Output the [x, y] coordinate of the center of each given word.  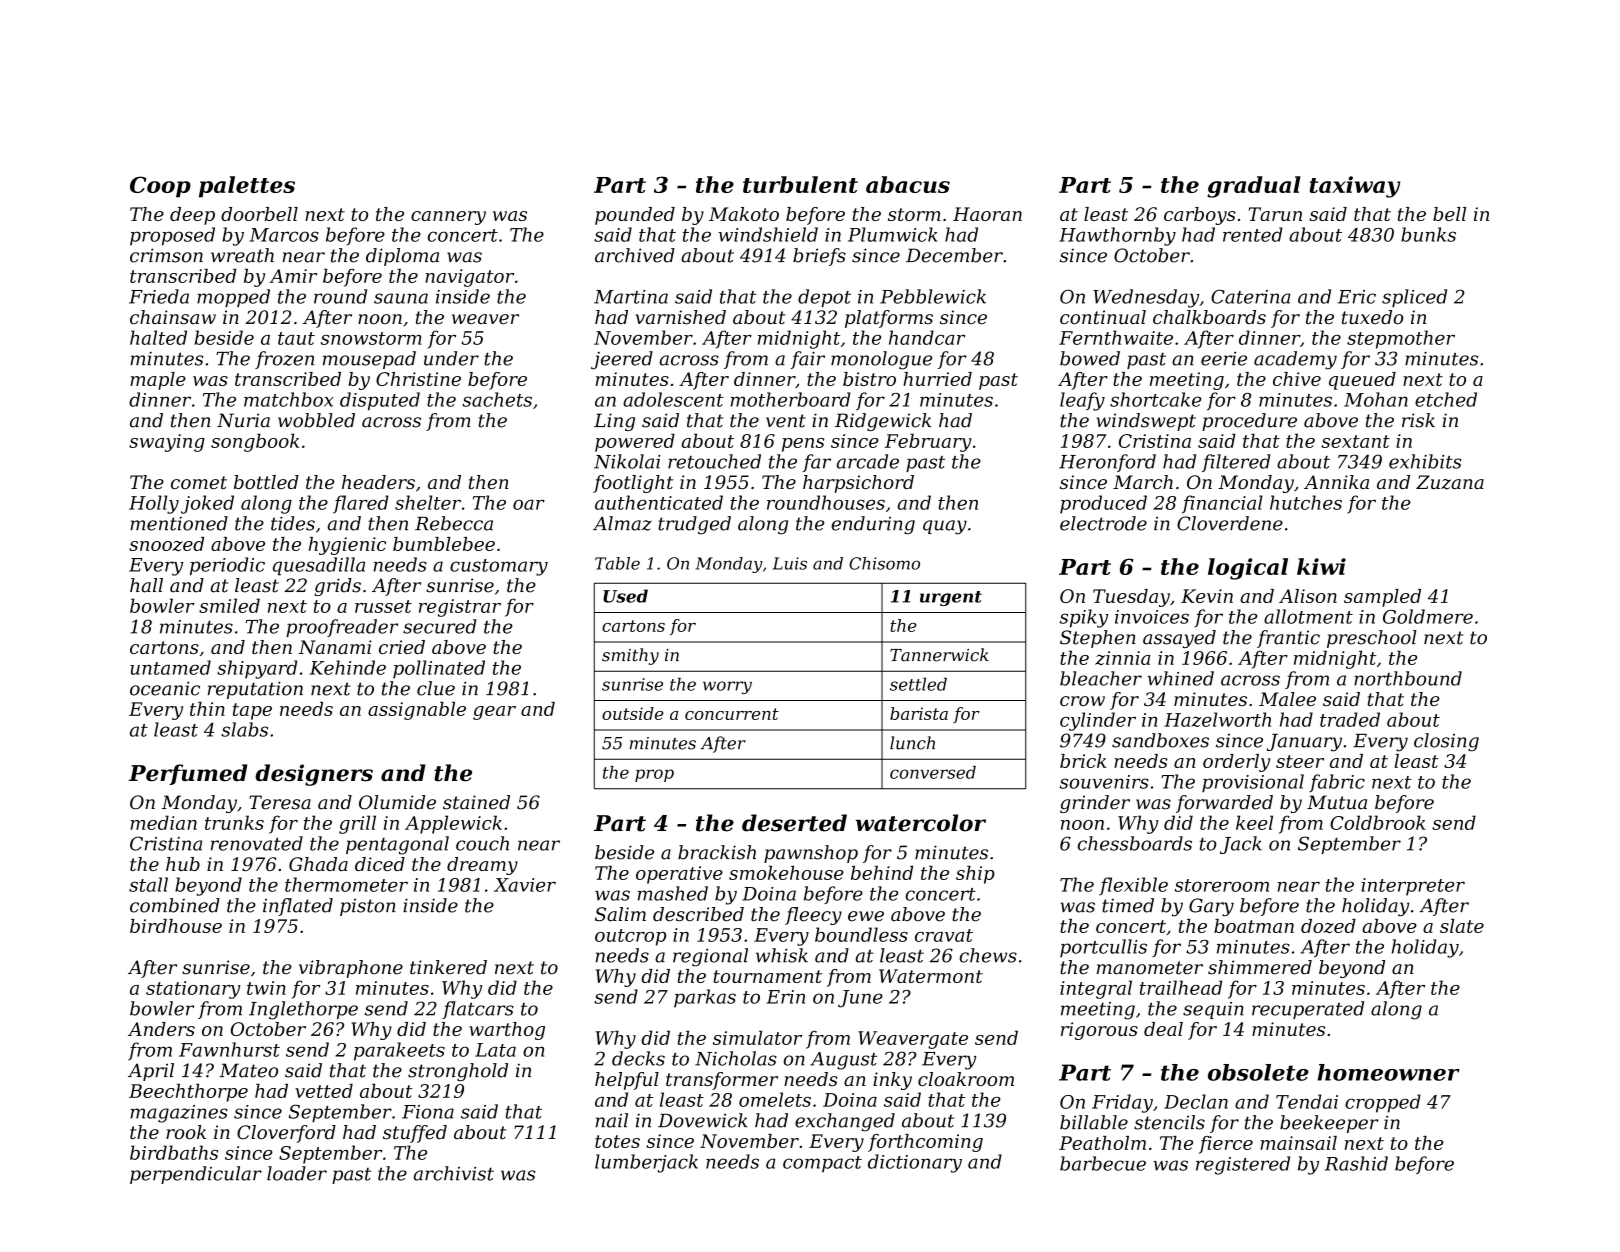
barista [919, 713]
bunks [1428, 234]
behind [882, 873]
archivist [453, 1173]
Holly [154, 504]
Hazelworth [1217, 719]
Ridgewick [883, 422]
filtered [1236, 463]
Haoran [987, 214]
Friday [1122, 1103]
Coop [160, 187]
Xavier [525, 885]
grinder [1095, 804]
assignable [417, 711]
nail [612, 1120]
